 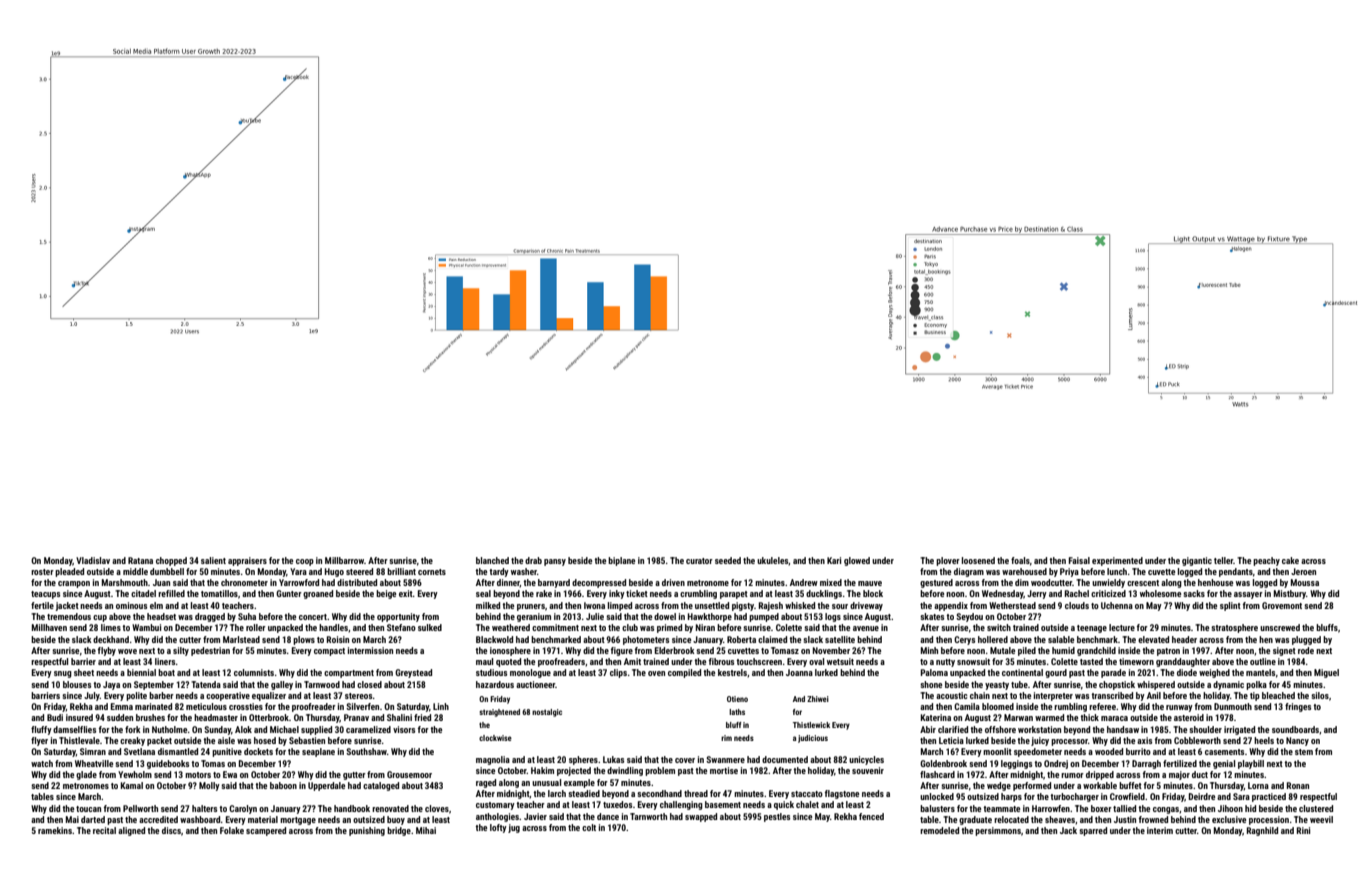 What do you see at coordinates (1102, 706) in the screenshot?
I see `referee` at bounding box center [1102, 706].
